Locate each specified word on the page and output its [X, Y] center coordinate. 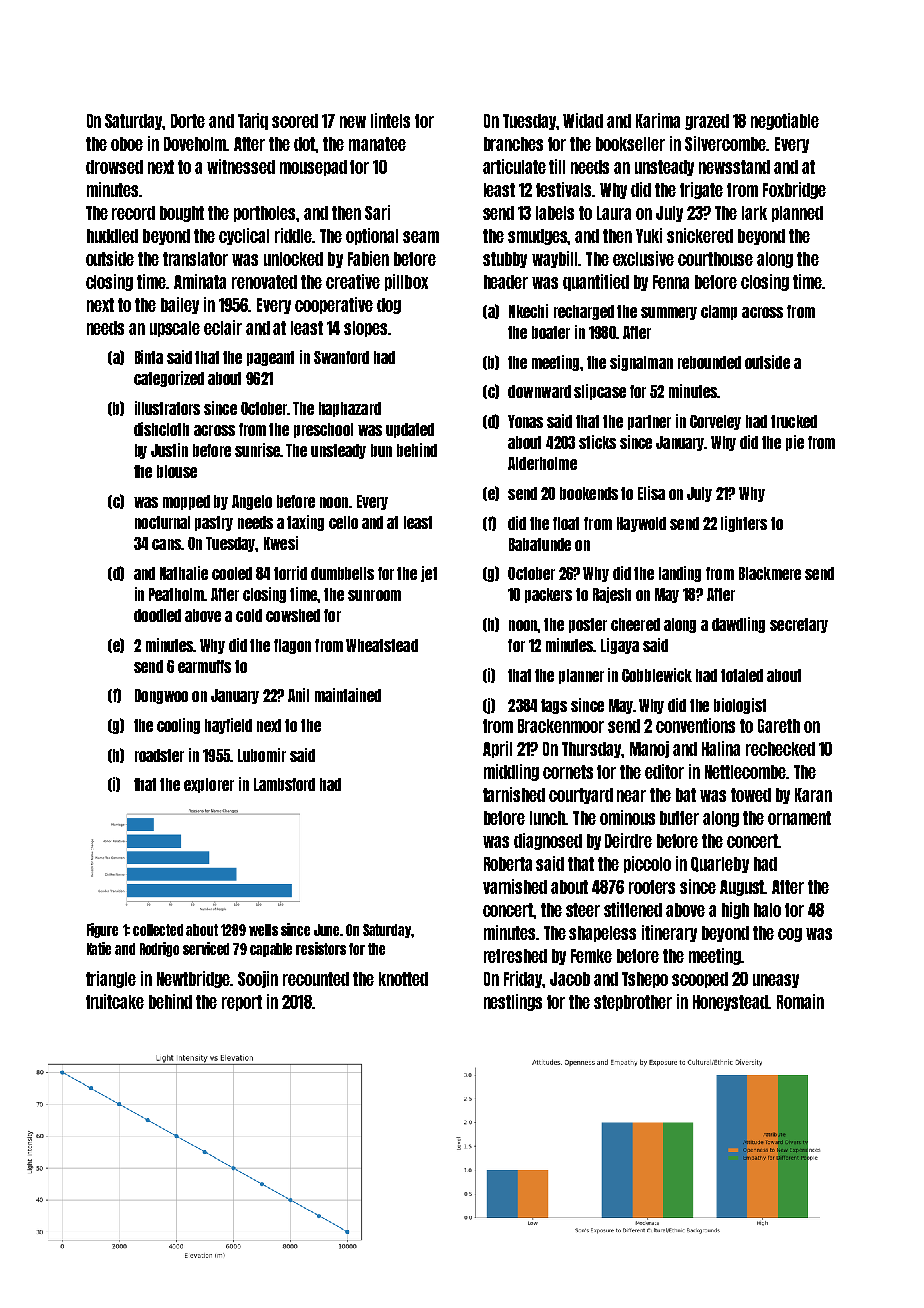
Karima [658, 120]
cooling [178, 726]
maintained [348, 695]
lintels [390, 120]
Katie [99, 948]
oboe [127, 144]
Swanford [341, 357]
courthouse [715, 259]
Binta [149, 357]
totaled [742, 675]
